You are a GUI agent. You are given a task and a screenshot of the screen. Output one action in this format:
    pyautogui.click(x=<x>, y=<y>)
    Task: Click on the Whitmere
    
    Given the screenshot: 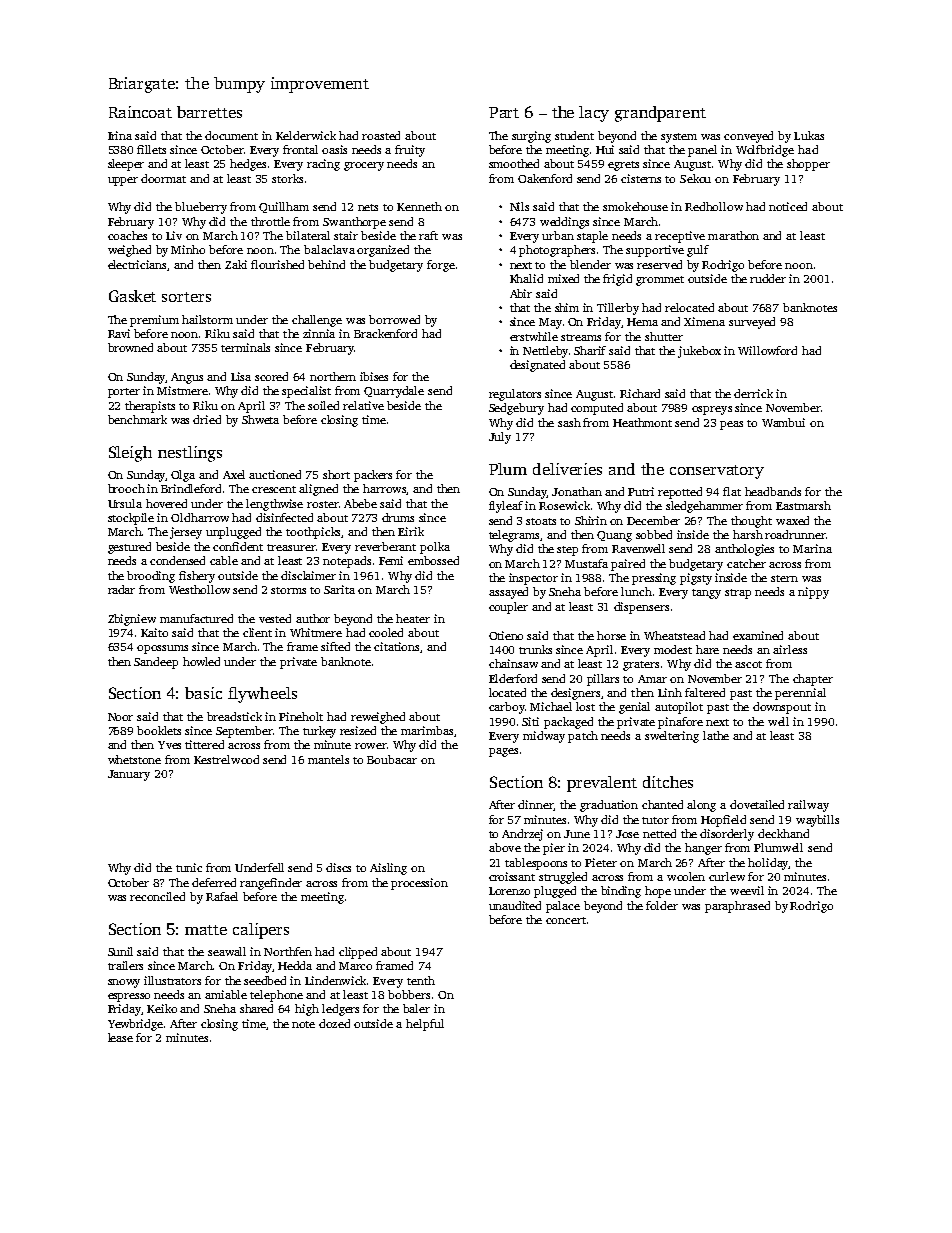 What is the action you would take?
    pyautogui.click(x=316, y=632)
